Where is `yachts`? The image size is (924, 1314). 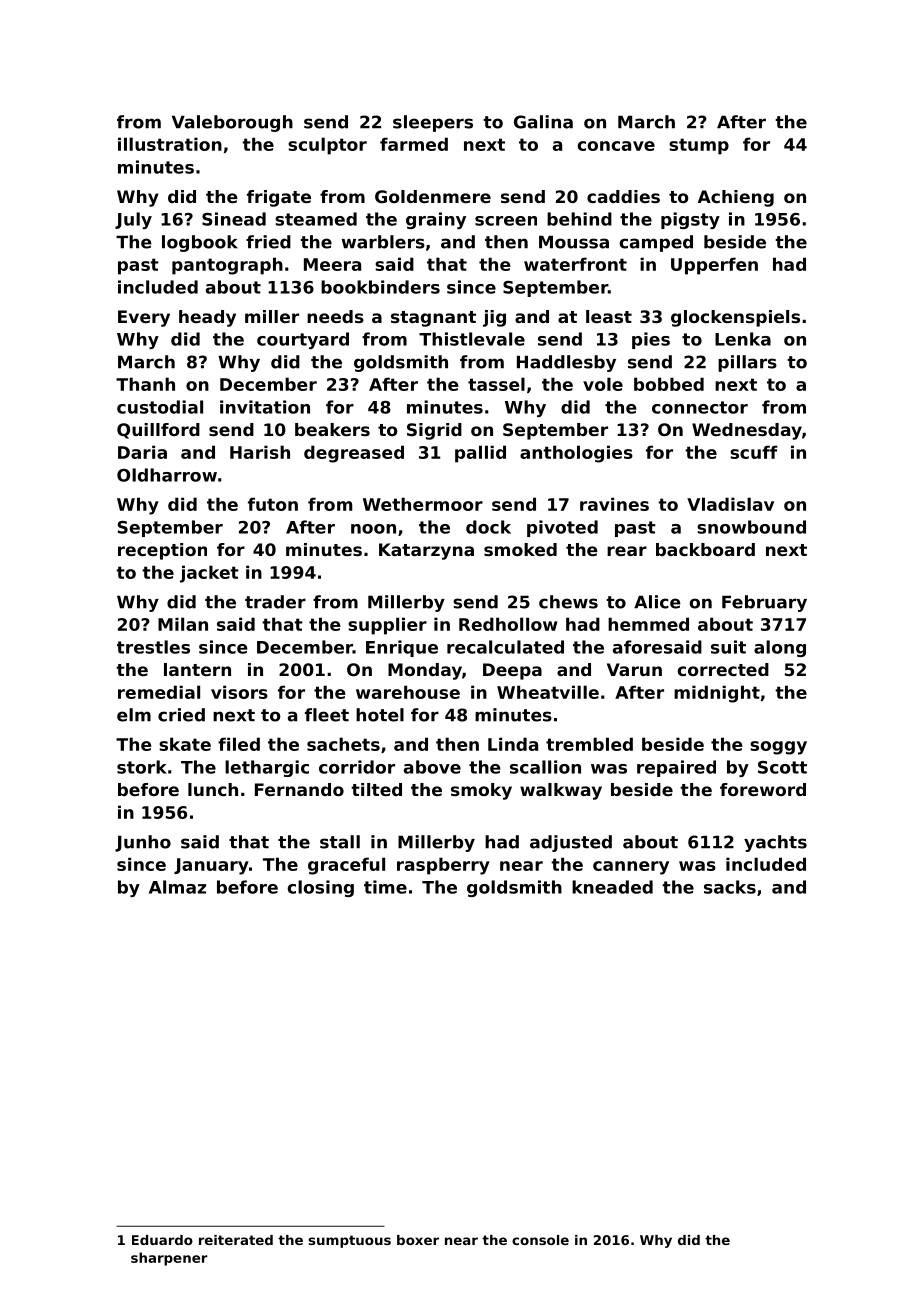 yachts is located at coordinates (775, 843).
